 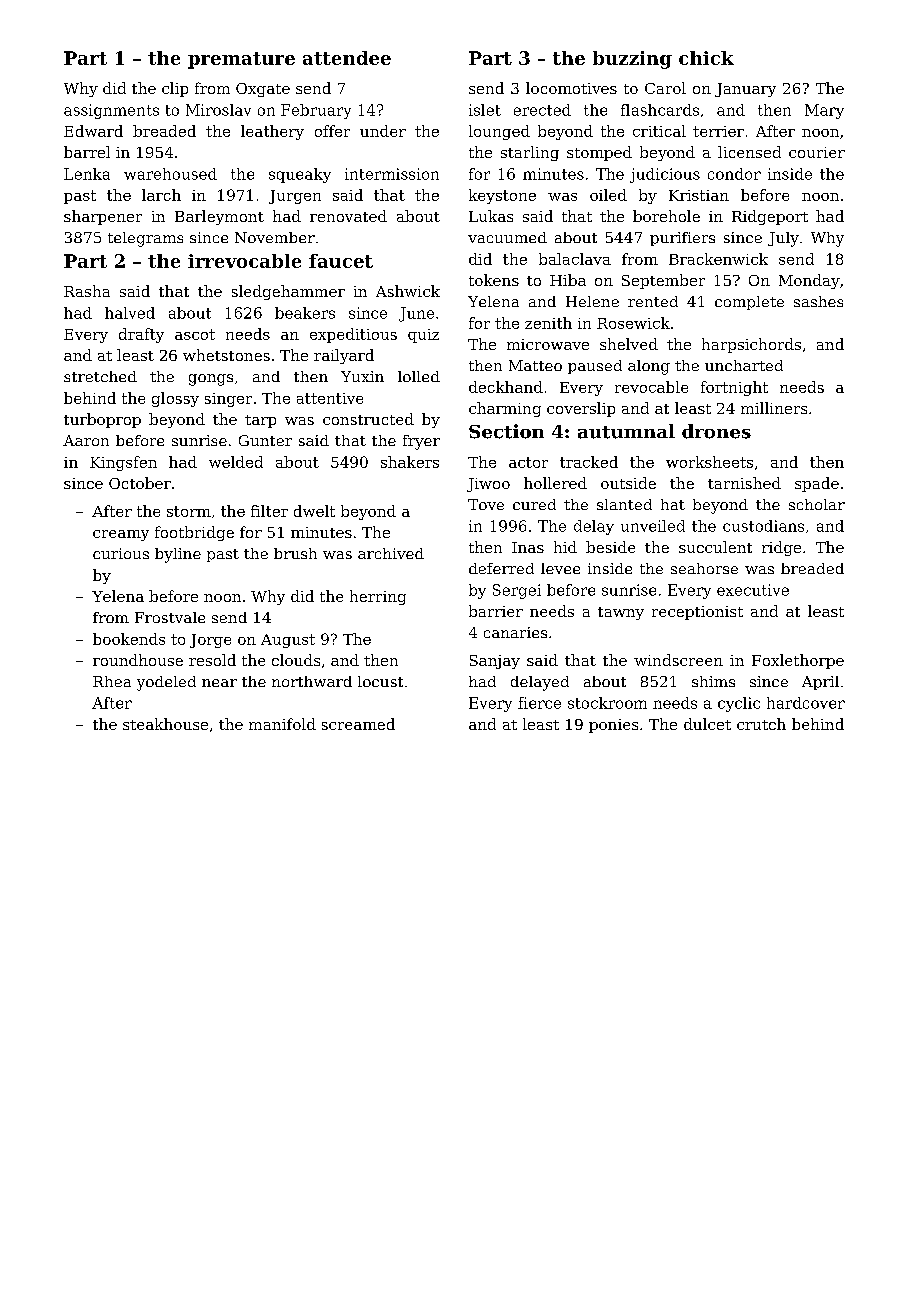 I want to click on resold, so click(x=212, y=660).
